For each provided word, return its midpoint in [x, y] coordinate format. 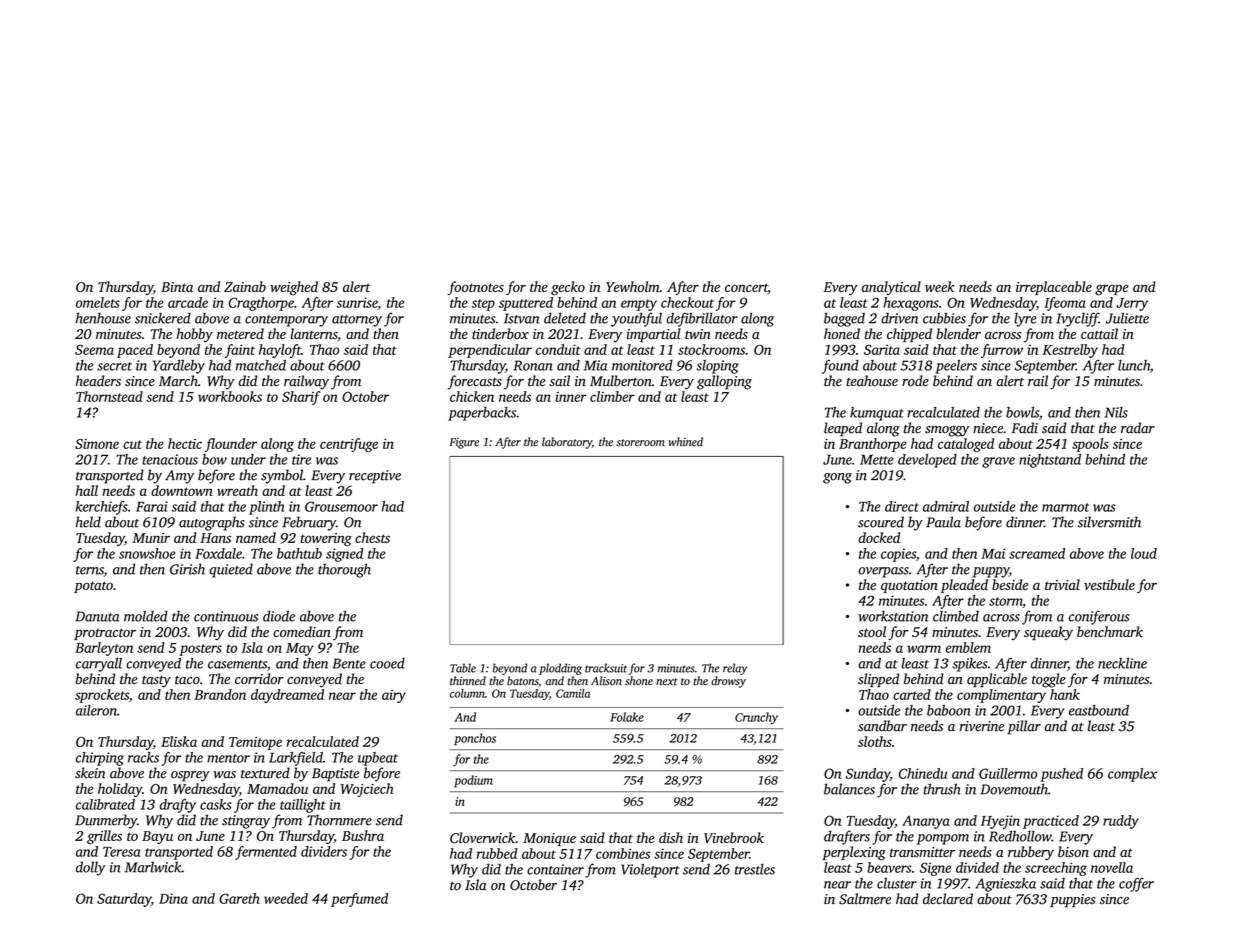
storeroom [640, 443]
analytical [891, 288]
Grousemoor [341, 506]
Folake [627, 717]
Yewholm [633, 286]
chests [372, 537]
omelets [98, 302]
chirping [100, 759]
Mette [877, 459]
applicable [997, 680]
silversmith [1109, 522]
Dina [173, 898]
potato [93, 587]
